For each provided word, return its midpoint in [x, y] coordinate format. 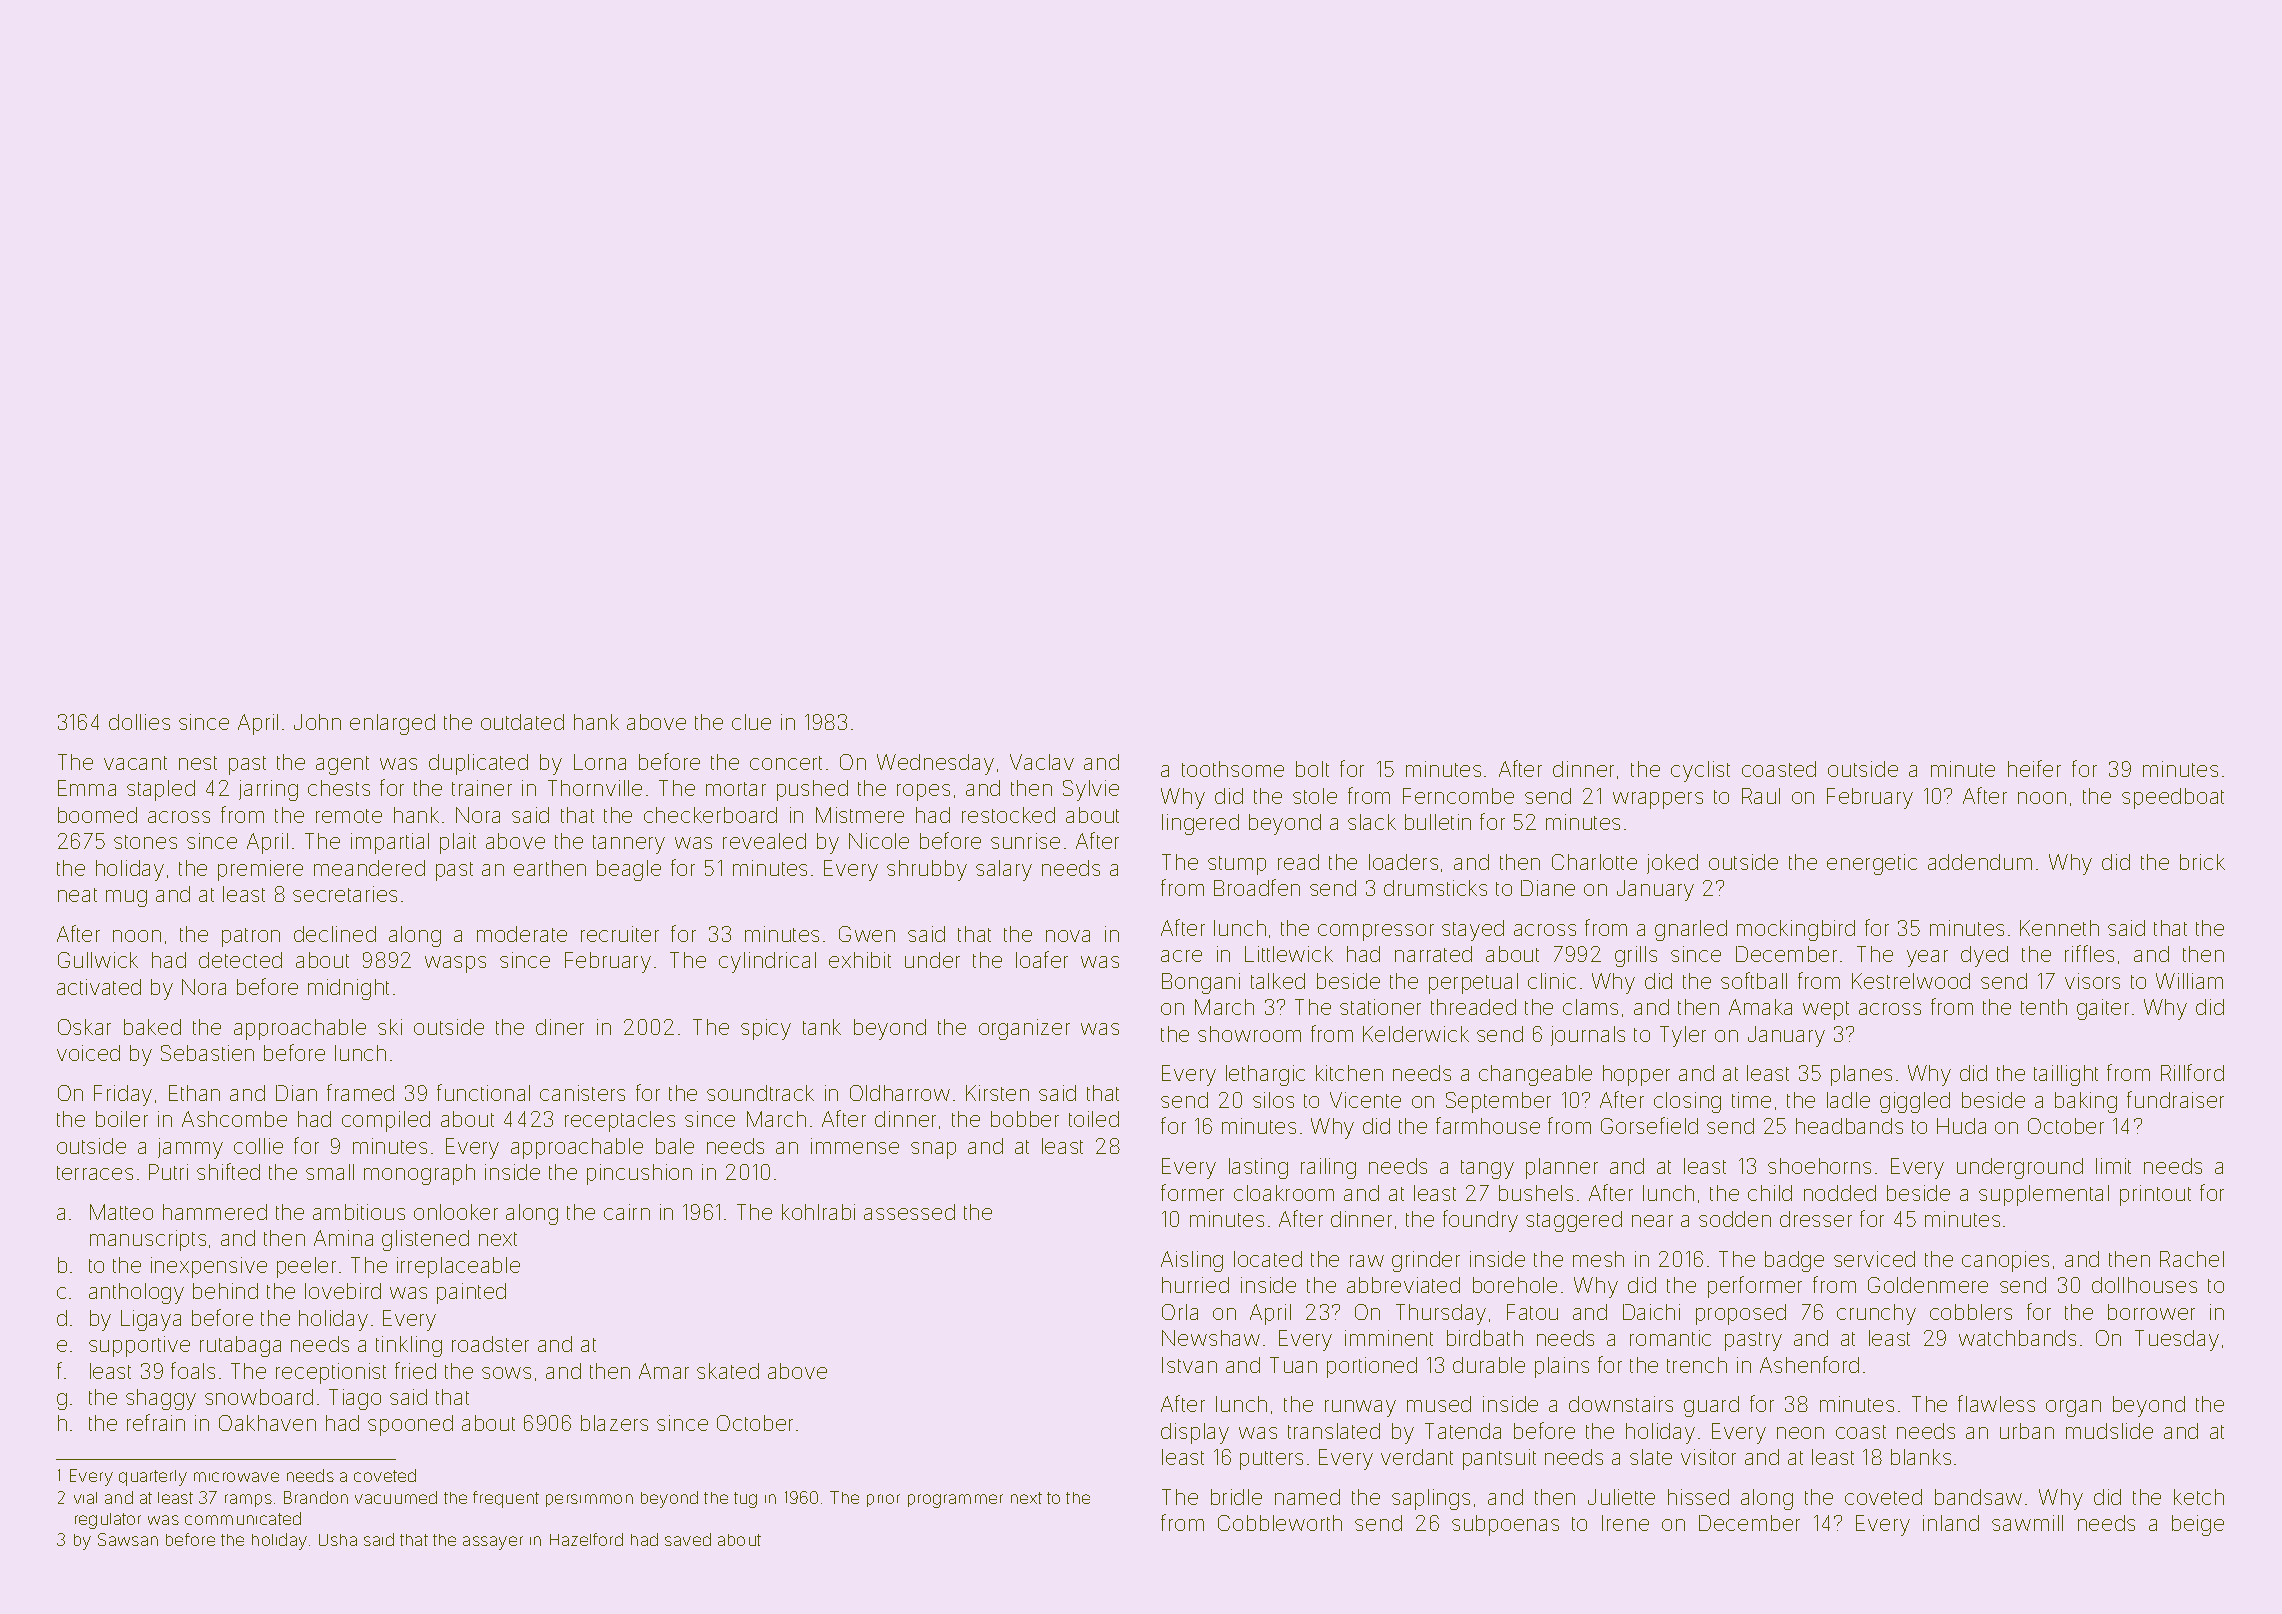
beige [2198, 1525]
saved [688, 1539]
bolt [1312, 769]
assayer [493, 1543]
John [317, 722]
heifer [2034, 768]
